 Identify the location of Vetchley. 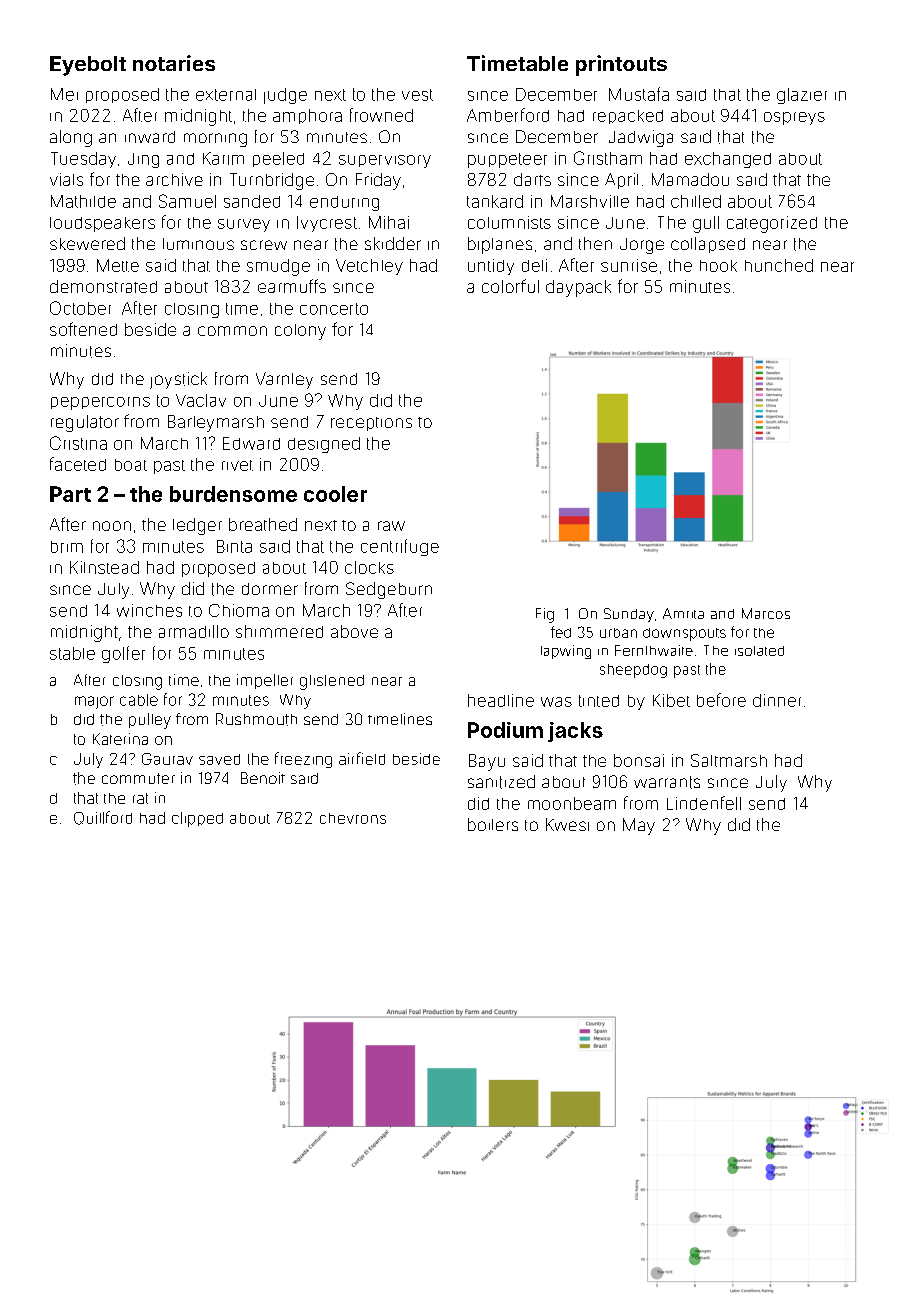
(369, 267).
